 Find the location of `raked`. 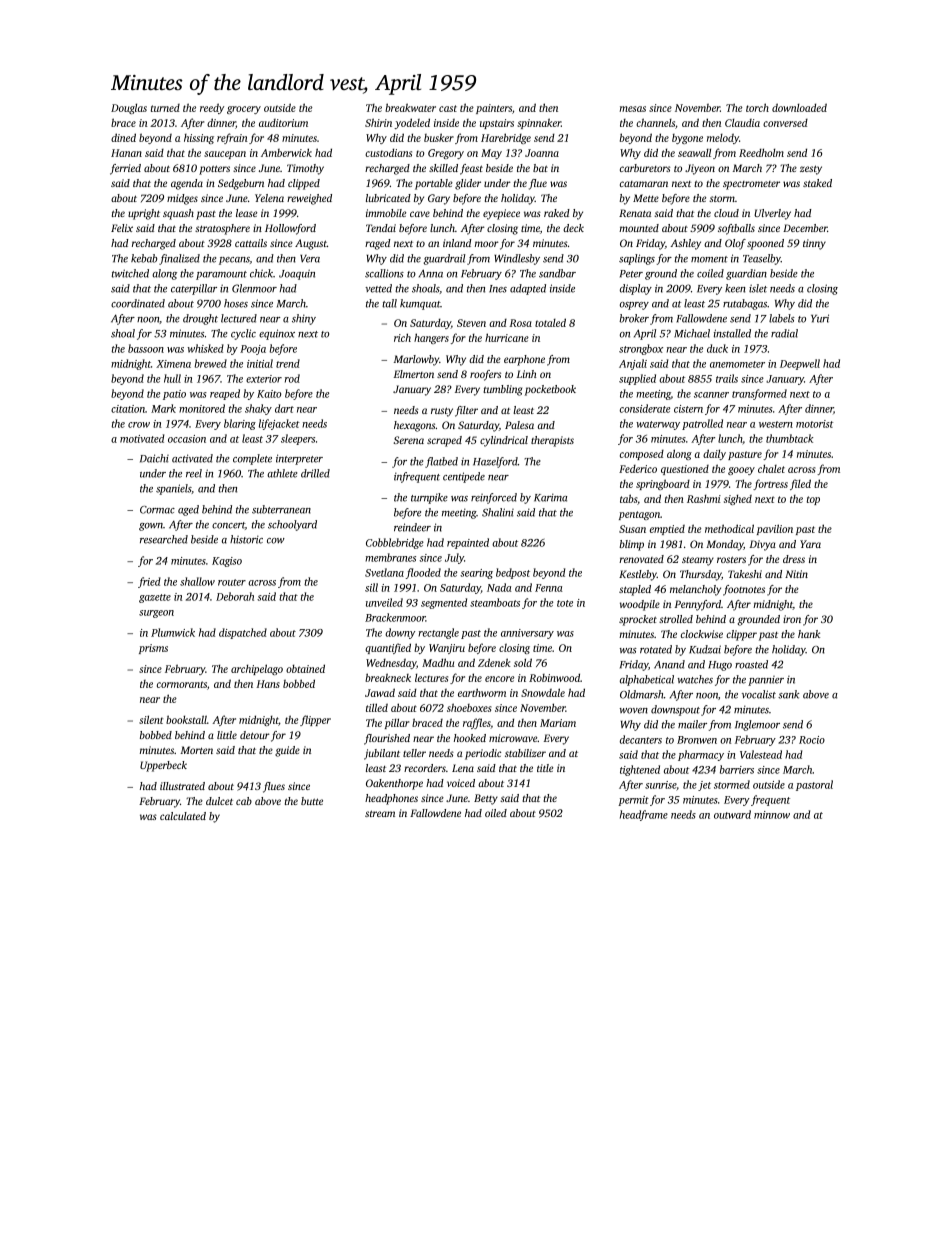

raked is located at coordinates (557, 213).
